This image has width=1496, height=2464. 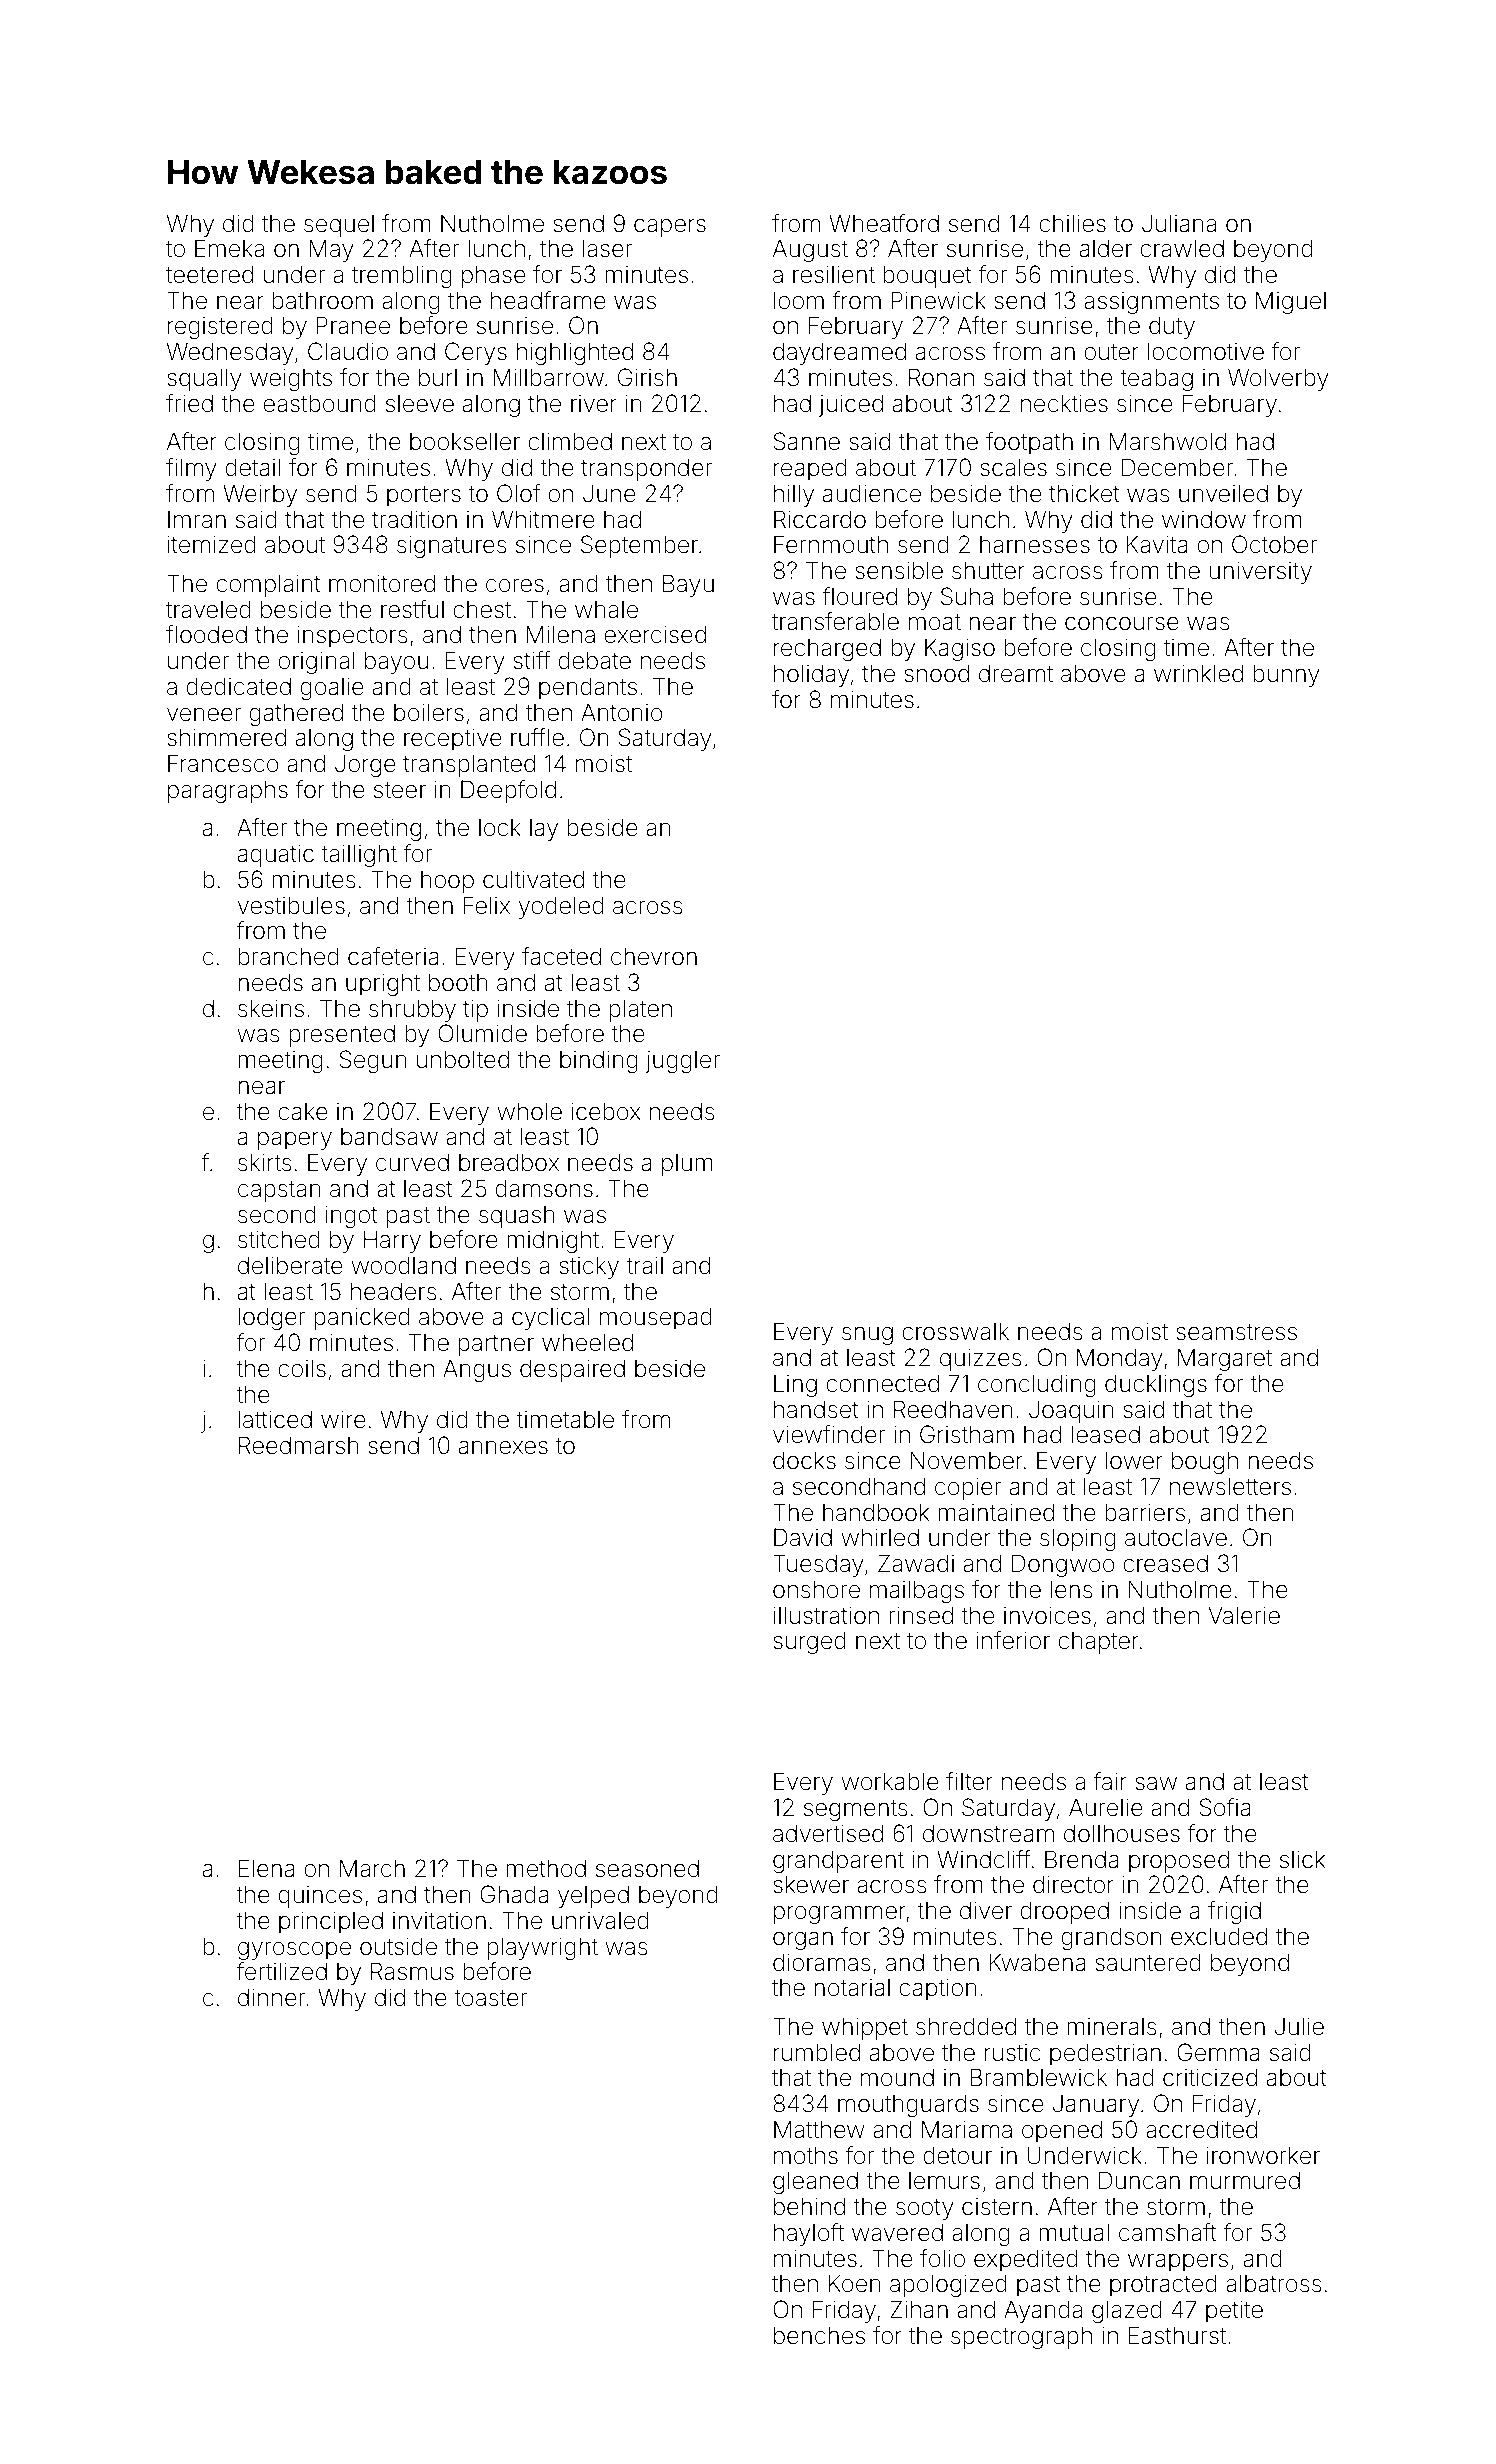 What do you see at coordinates (1236, 1332) in the image?
I see `seamstress` at bounding box center [1236, 1332].
